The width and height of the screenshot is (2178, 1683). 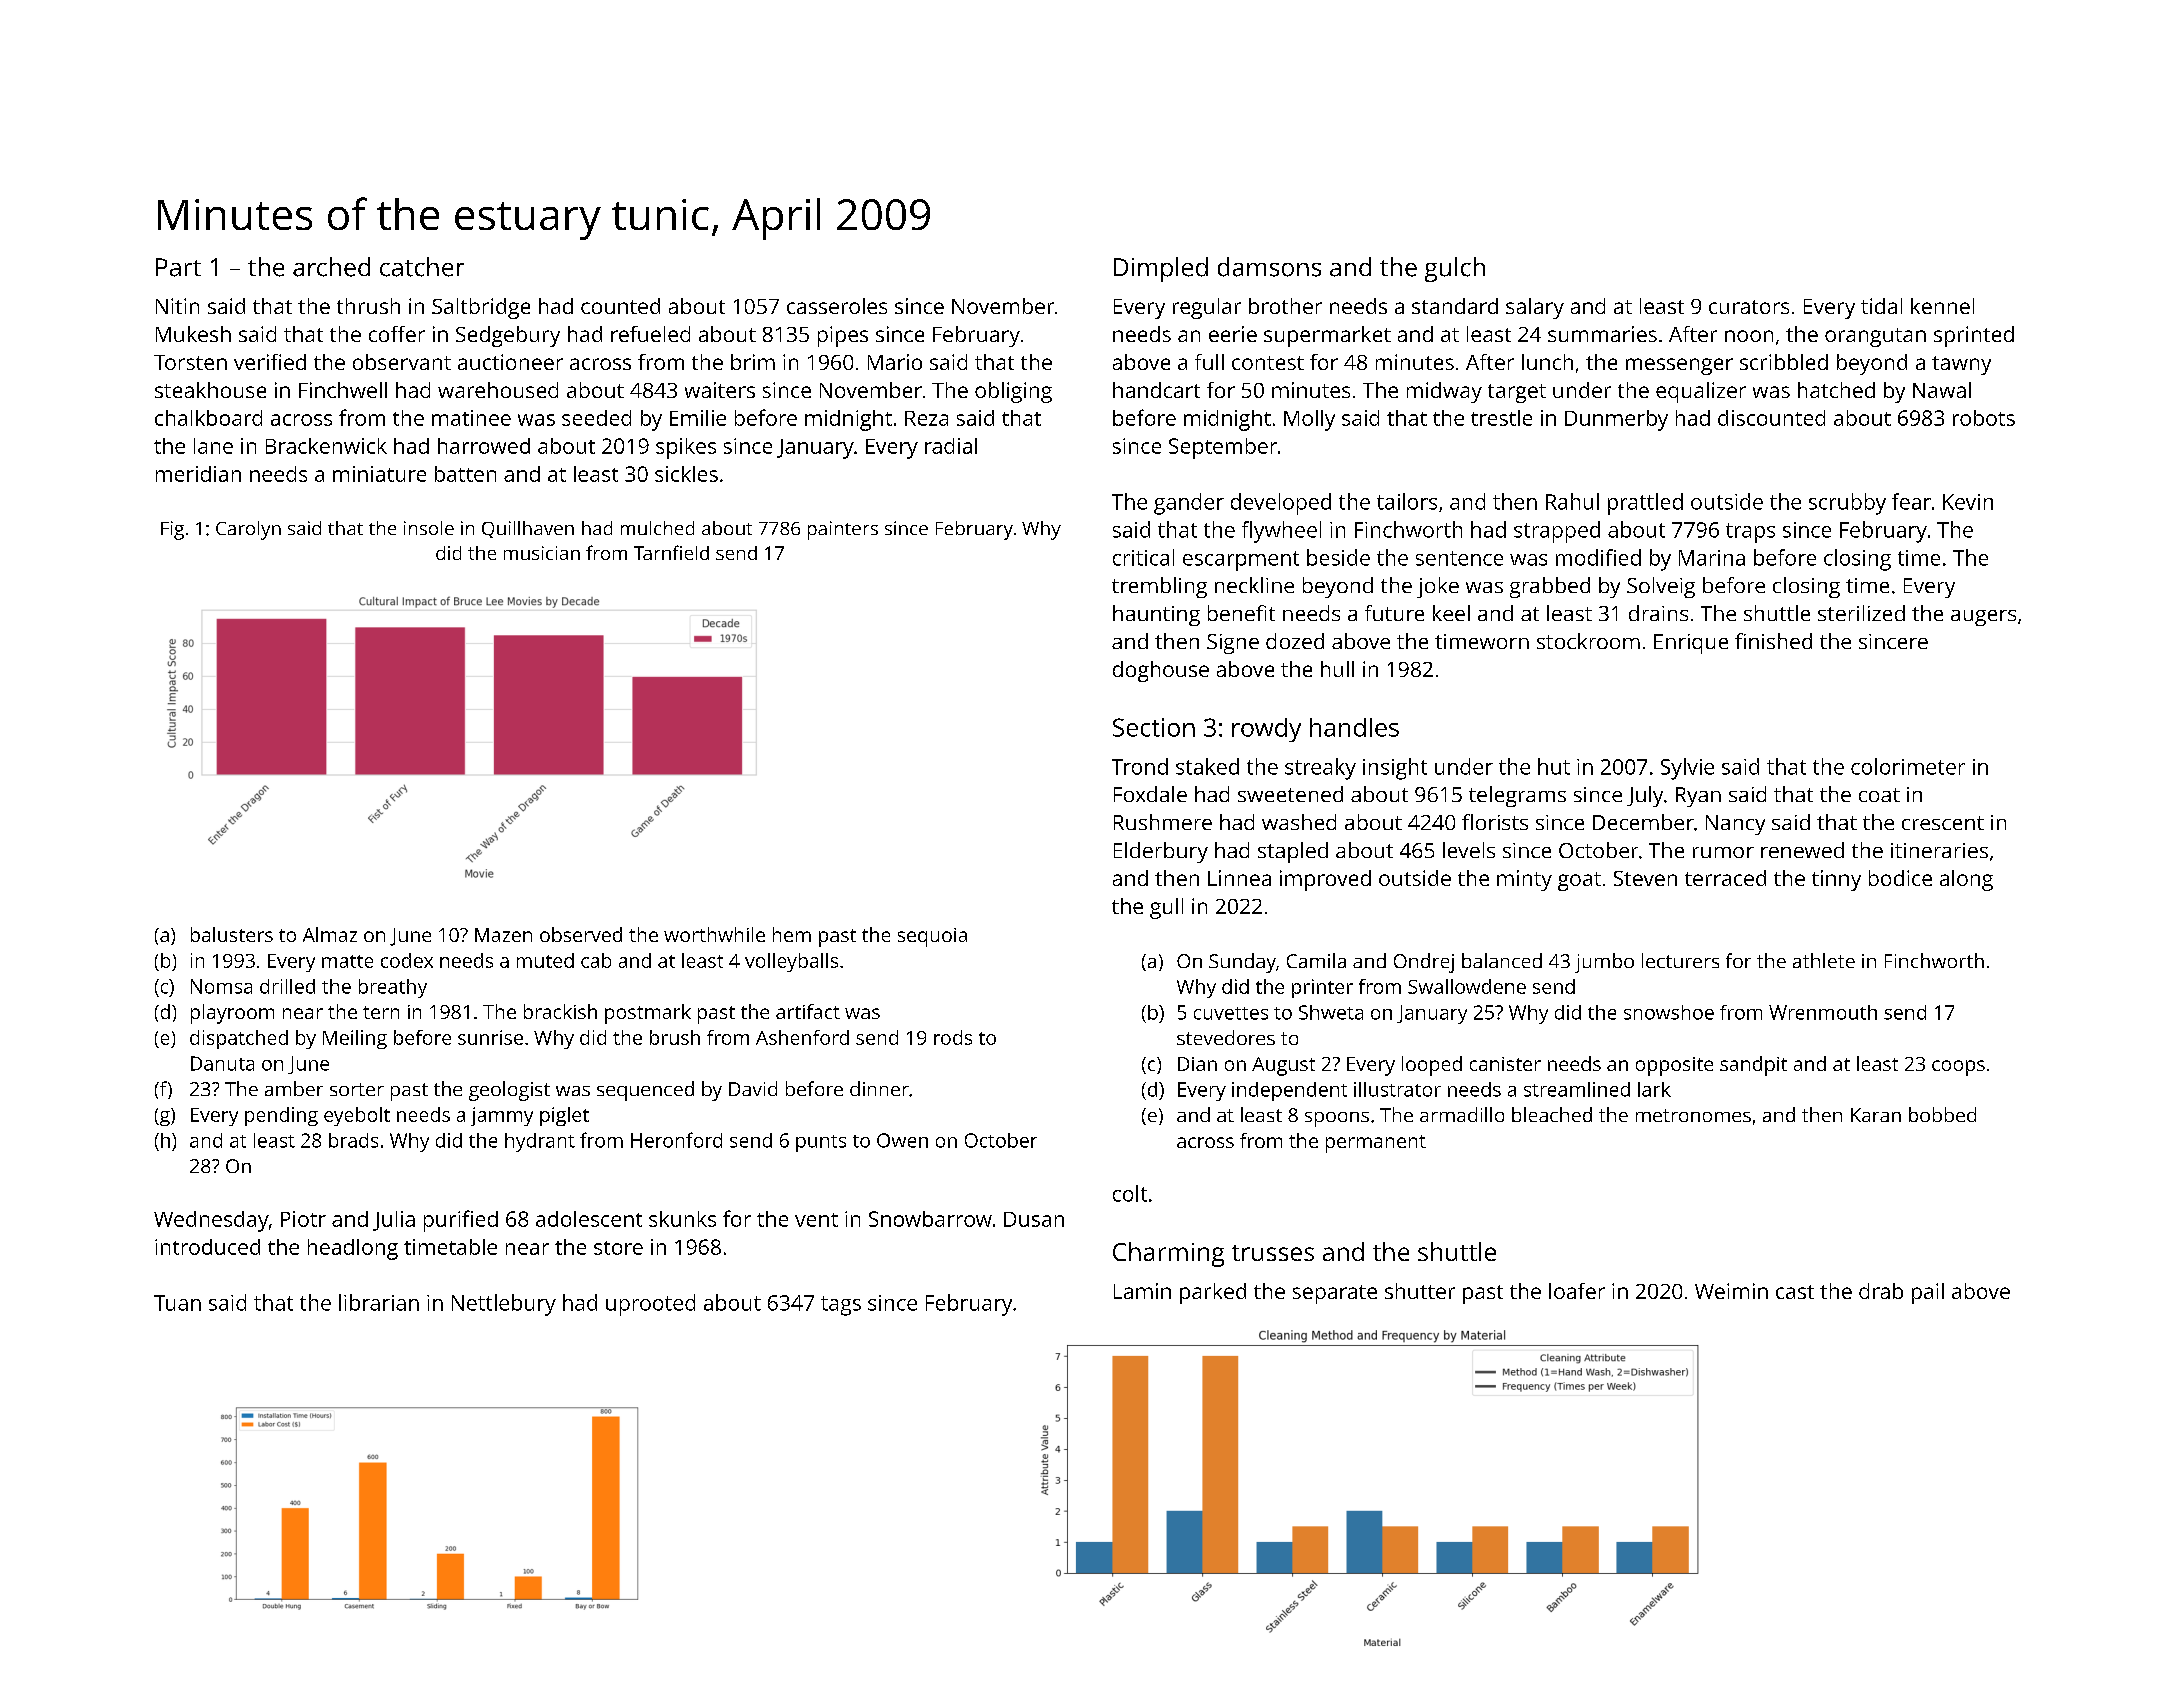 I want to click on Reza, so click(x=926, y=418).
